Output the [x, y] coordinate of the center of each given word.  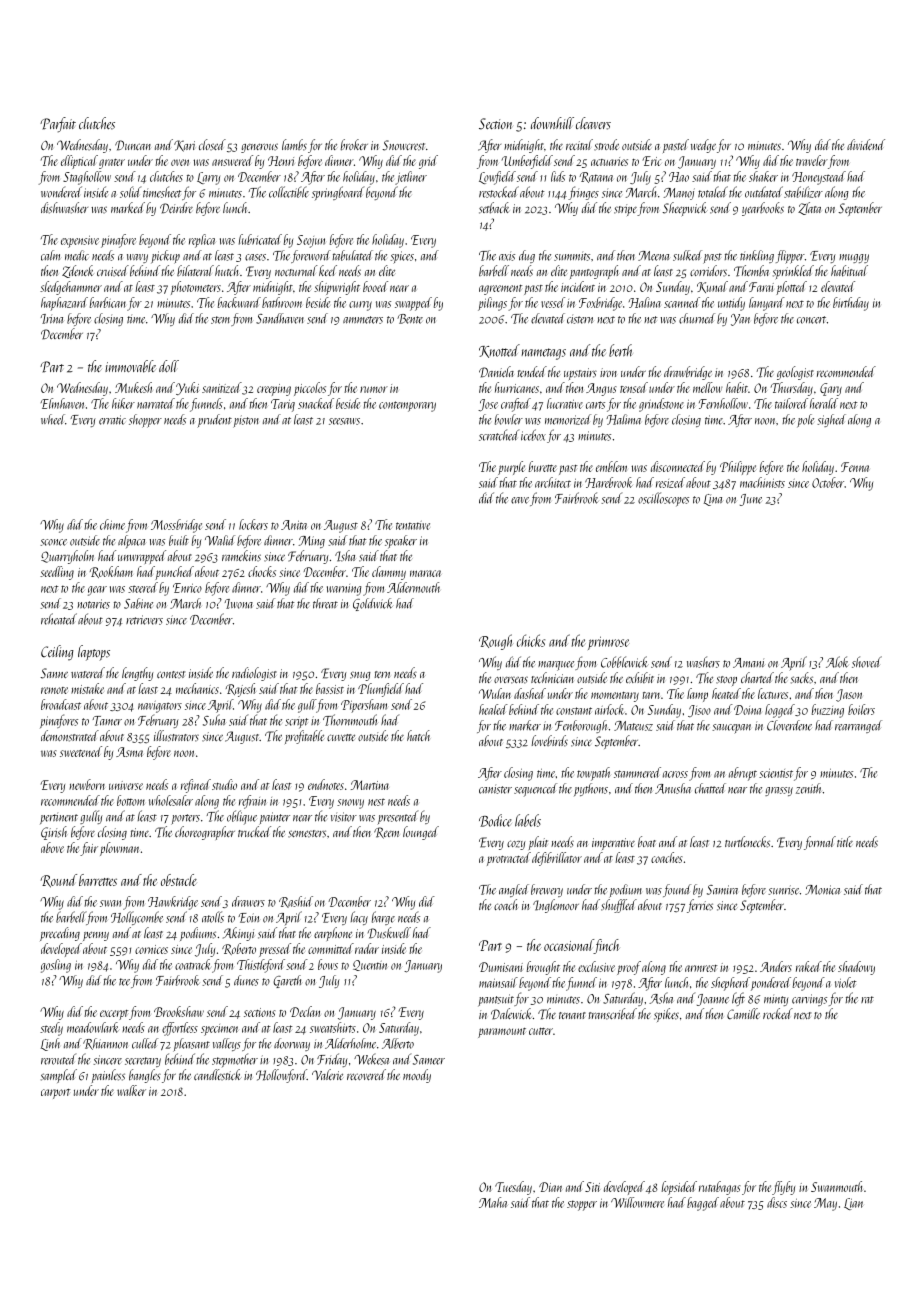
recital [579, 145]
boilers [861, 709]
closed [212, 145]
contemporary [407, 406]
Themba [751, 271]
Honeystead [819, 178]
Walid [220, 540]
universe [126, 785]
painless [108, 1076]
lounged [421, 833]
